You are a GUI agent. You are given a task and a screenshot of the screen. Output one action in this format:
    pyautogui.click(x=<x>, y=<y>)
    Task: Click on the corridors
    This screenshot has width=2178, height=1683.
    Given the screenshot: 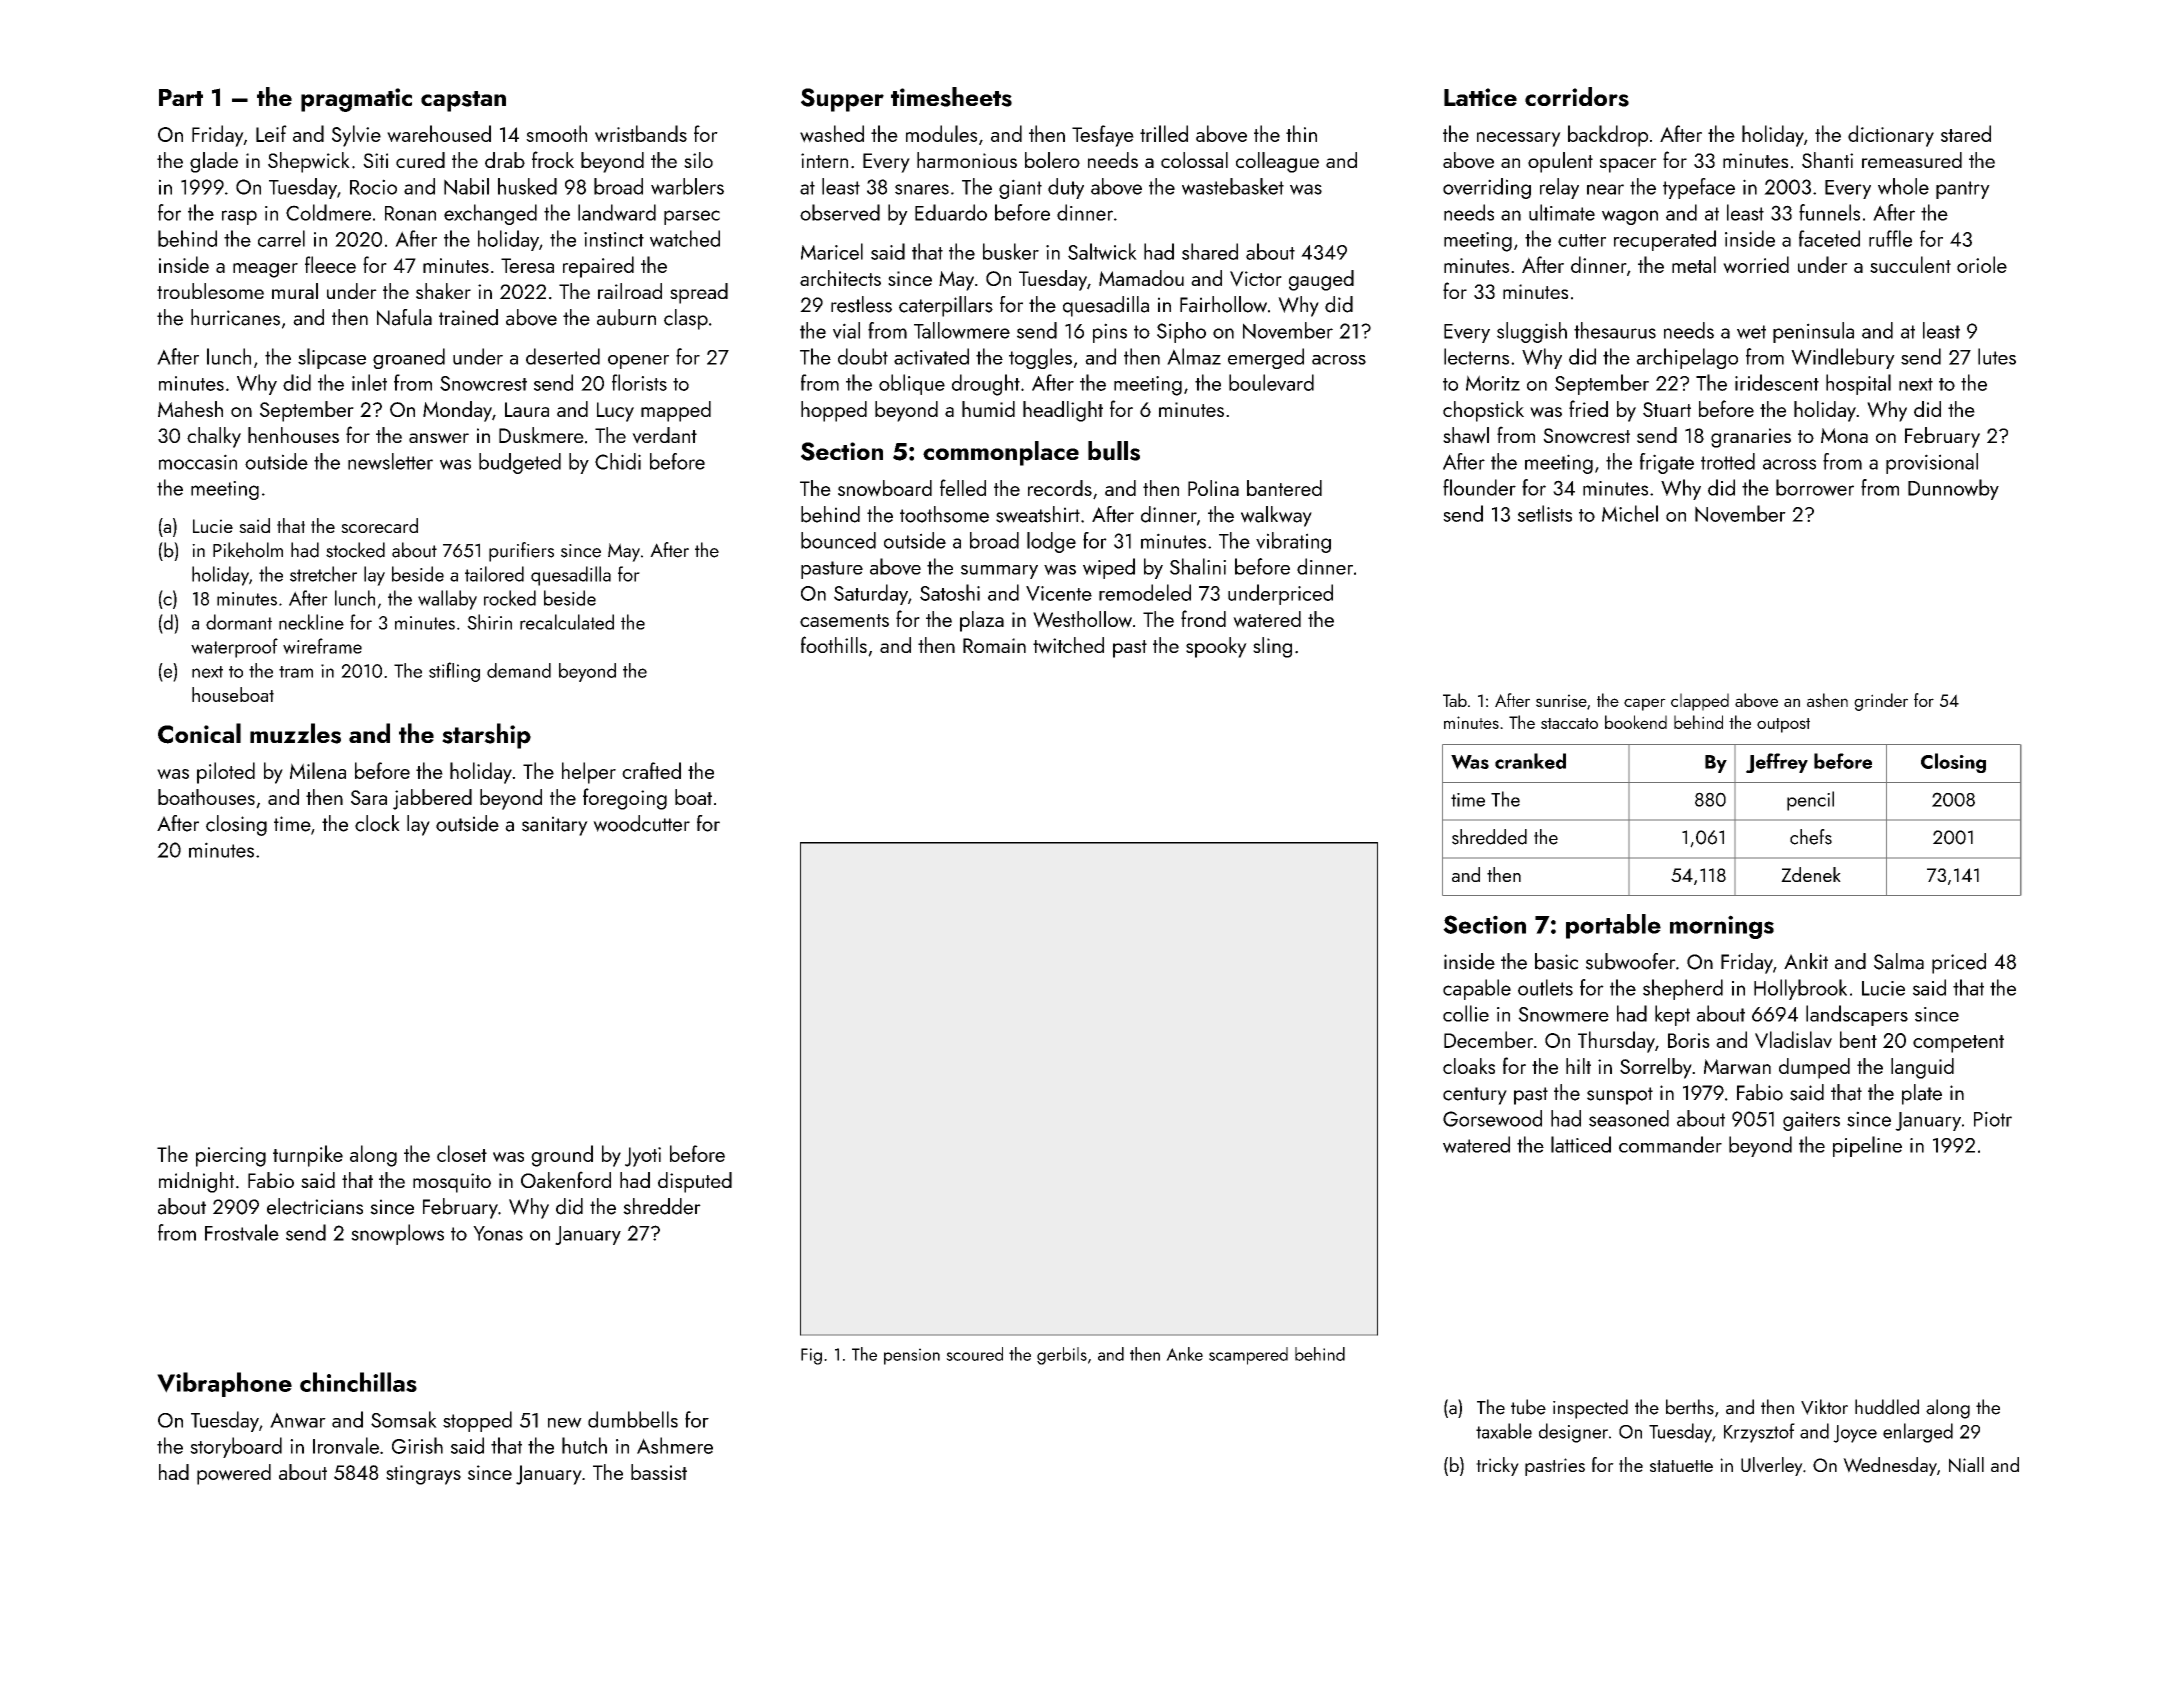 What is the action you would take?
    pyautogui.click(x=1577, y=97)
